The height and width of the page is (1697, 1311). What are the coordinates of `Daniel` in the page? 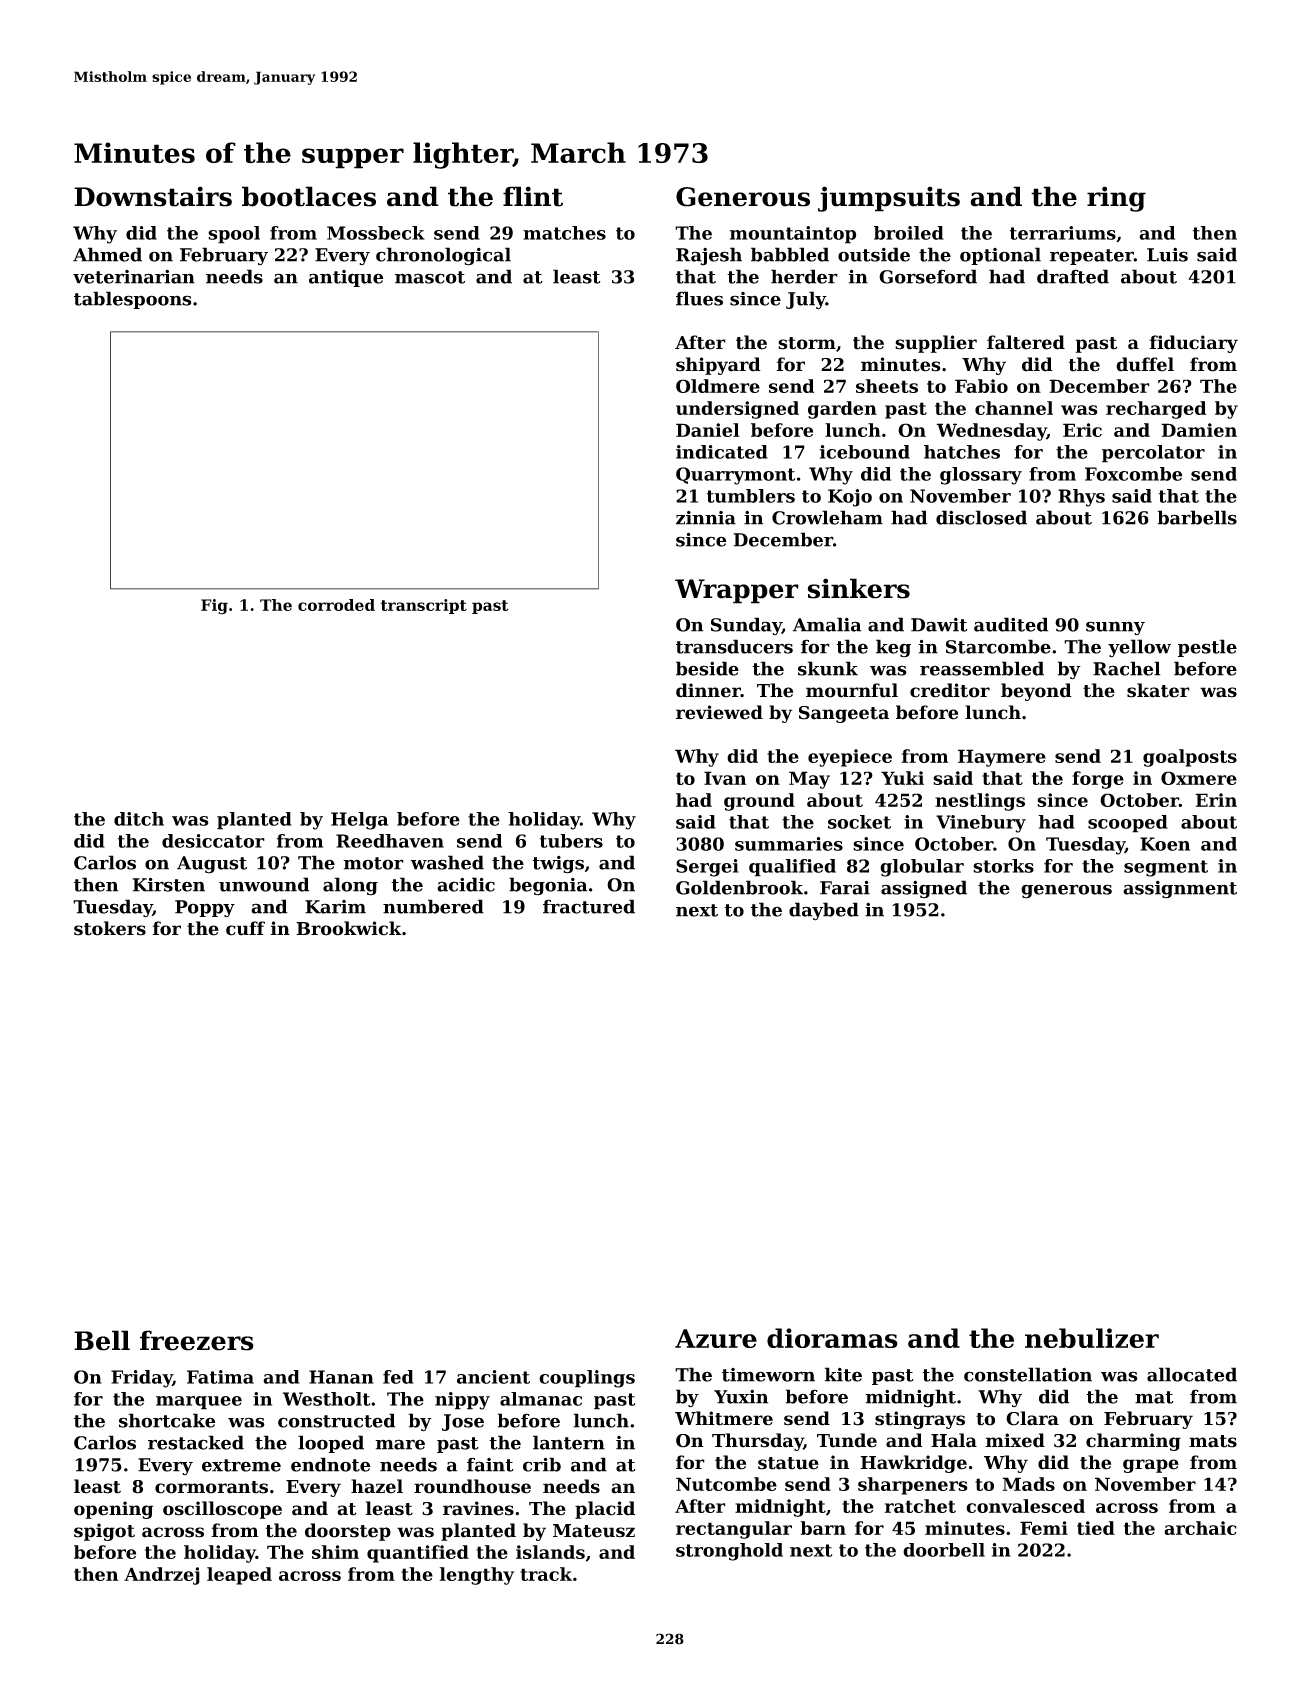 It's located at (707, 430).
